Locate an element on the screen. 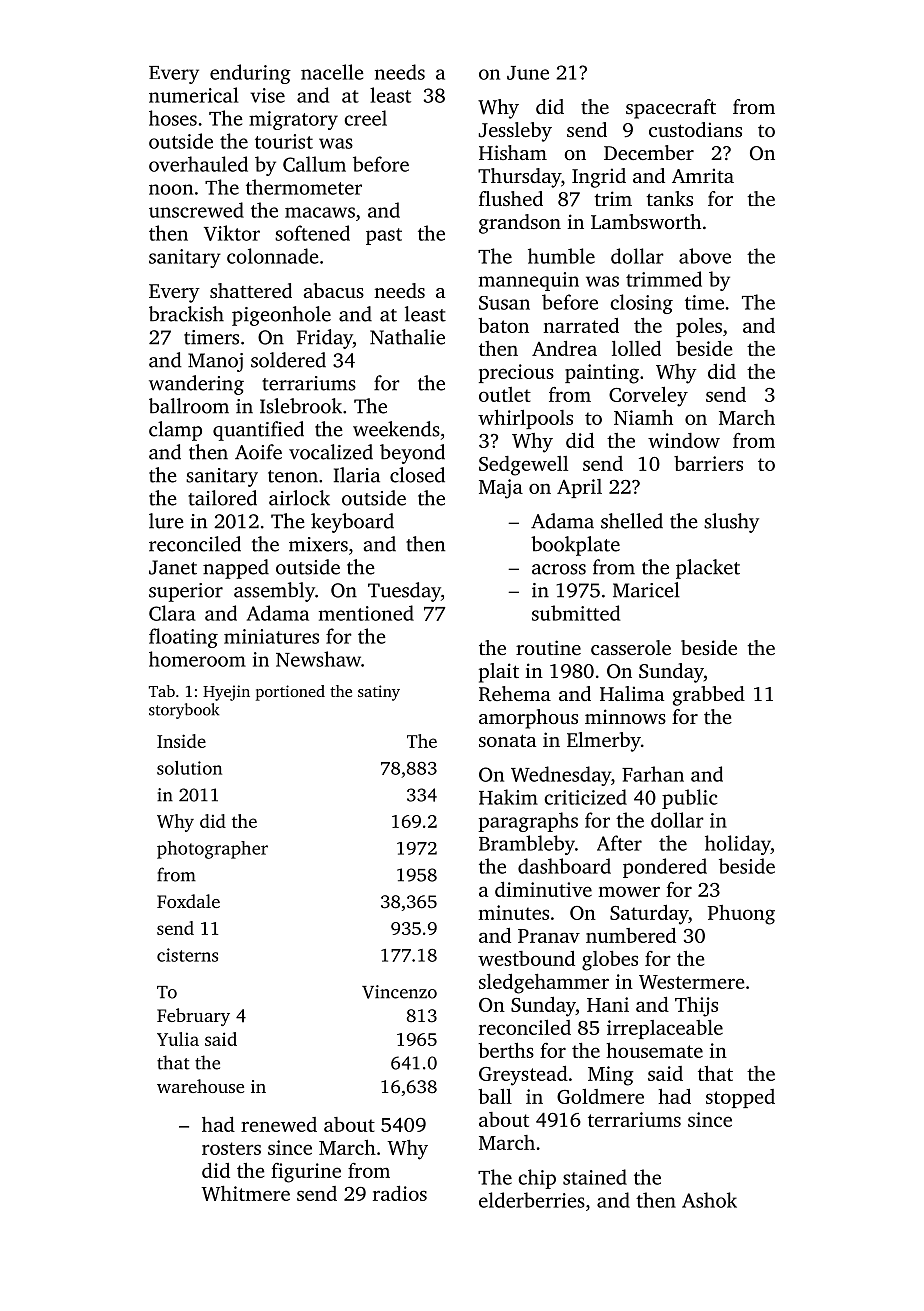 The image size is (924, 1311). amorphous is located at coordinates (528, 719).
